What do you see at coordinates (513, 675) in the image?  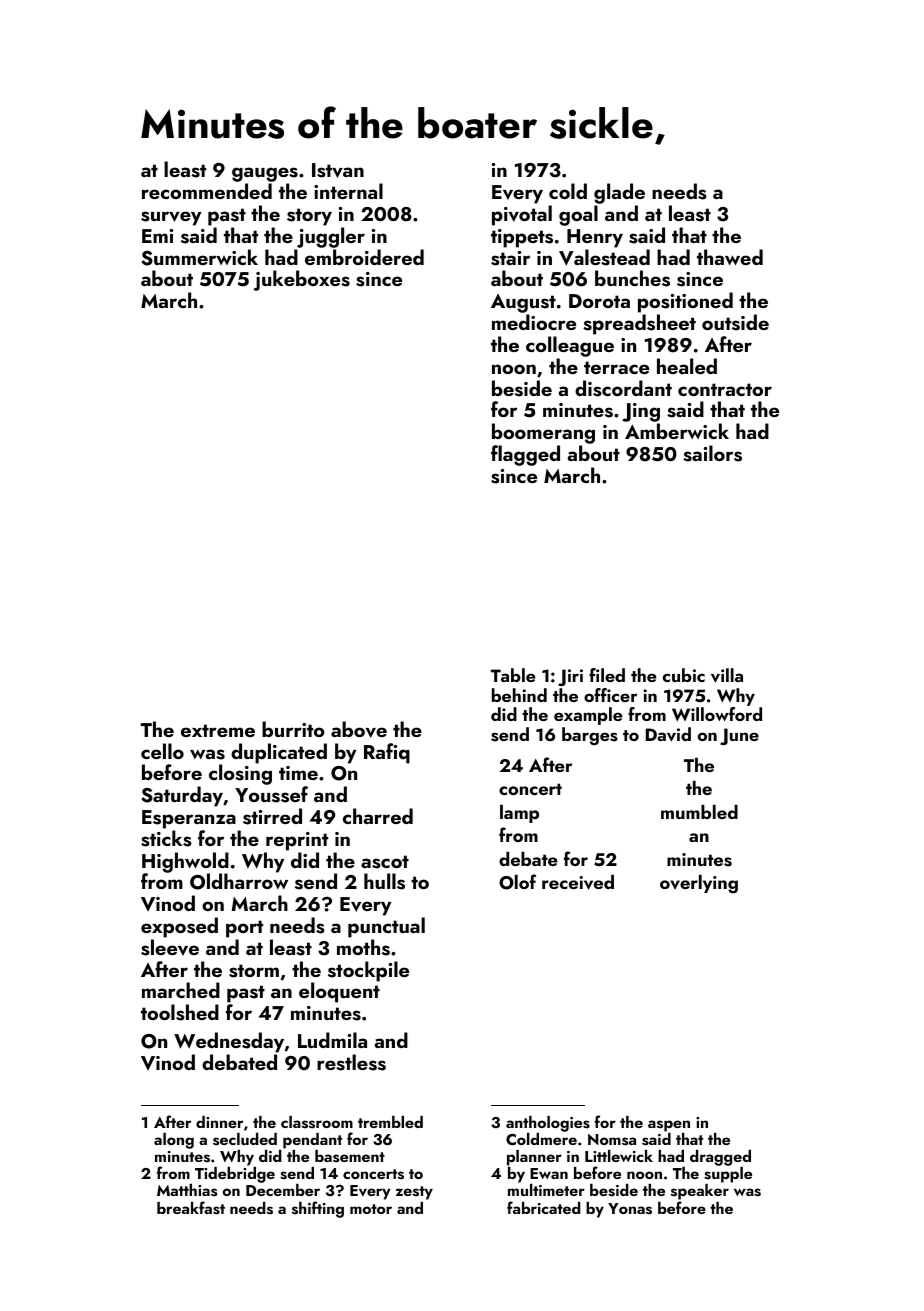 I see `Table` at bounding box center [513, 675].
